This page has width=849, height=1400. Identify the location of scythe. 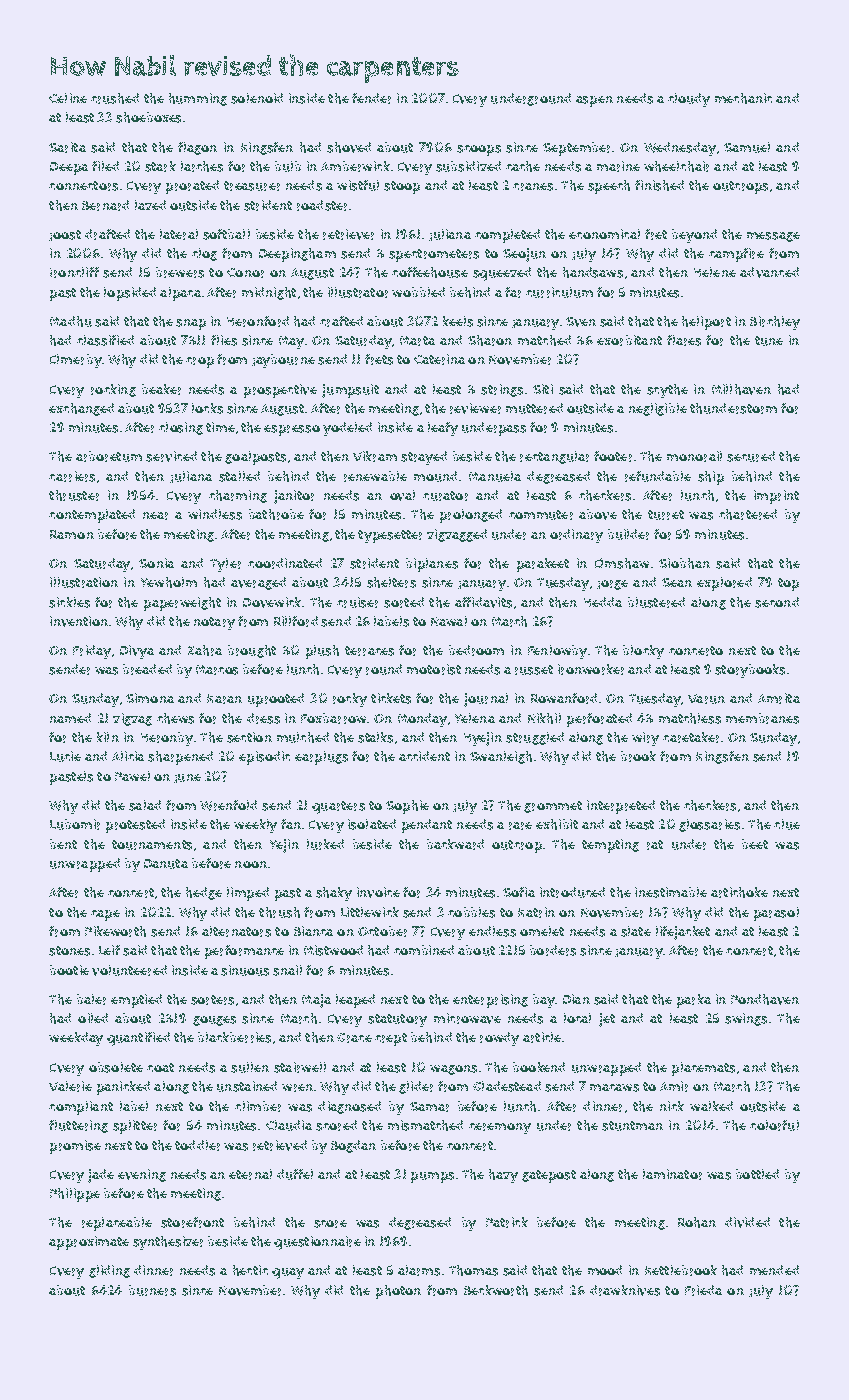
(667, 391).
